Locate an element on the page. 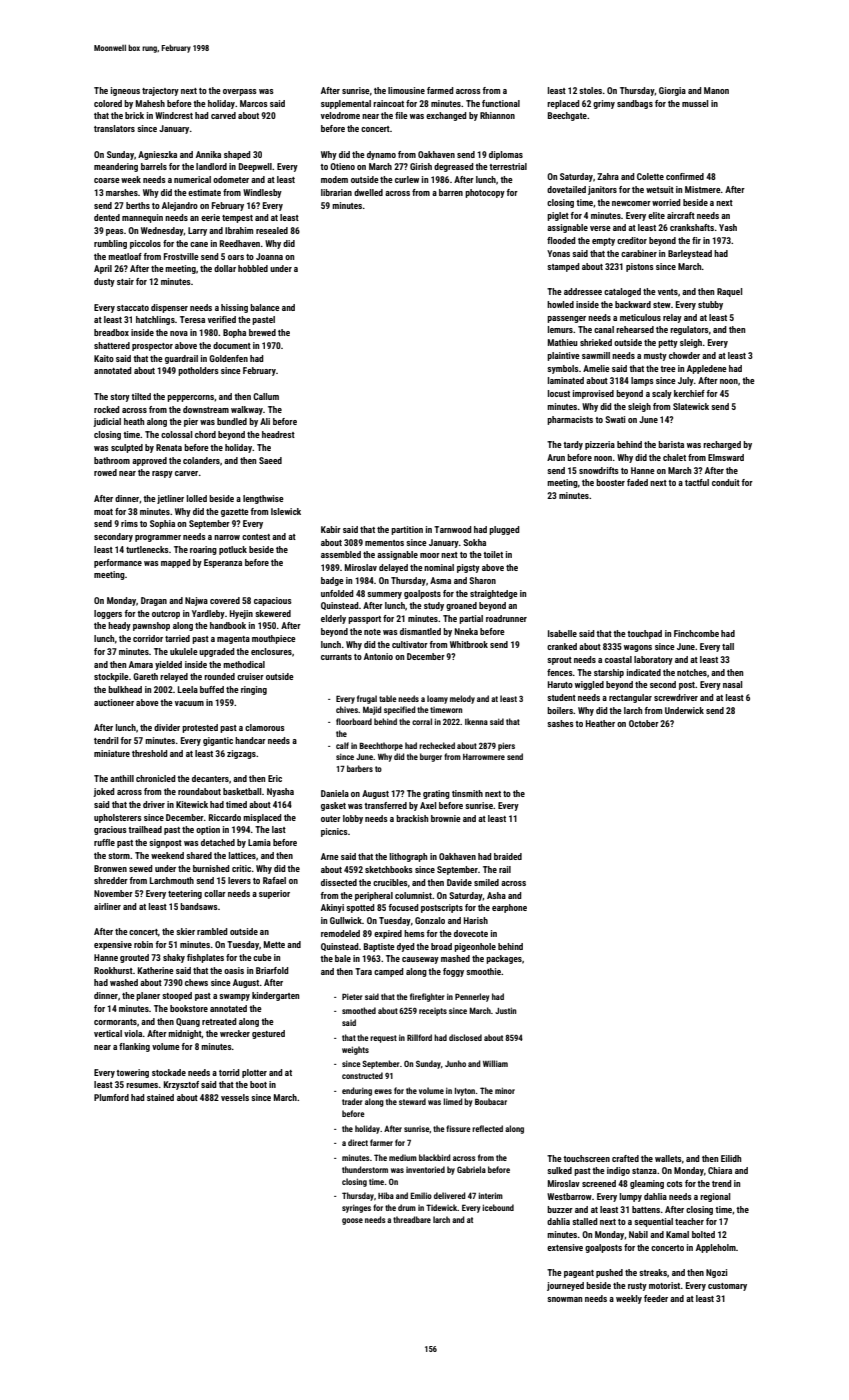  goose is located at coordinates (352, 1221).
